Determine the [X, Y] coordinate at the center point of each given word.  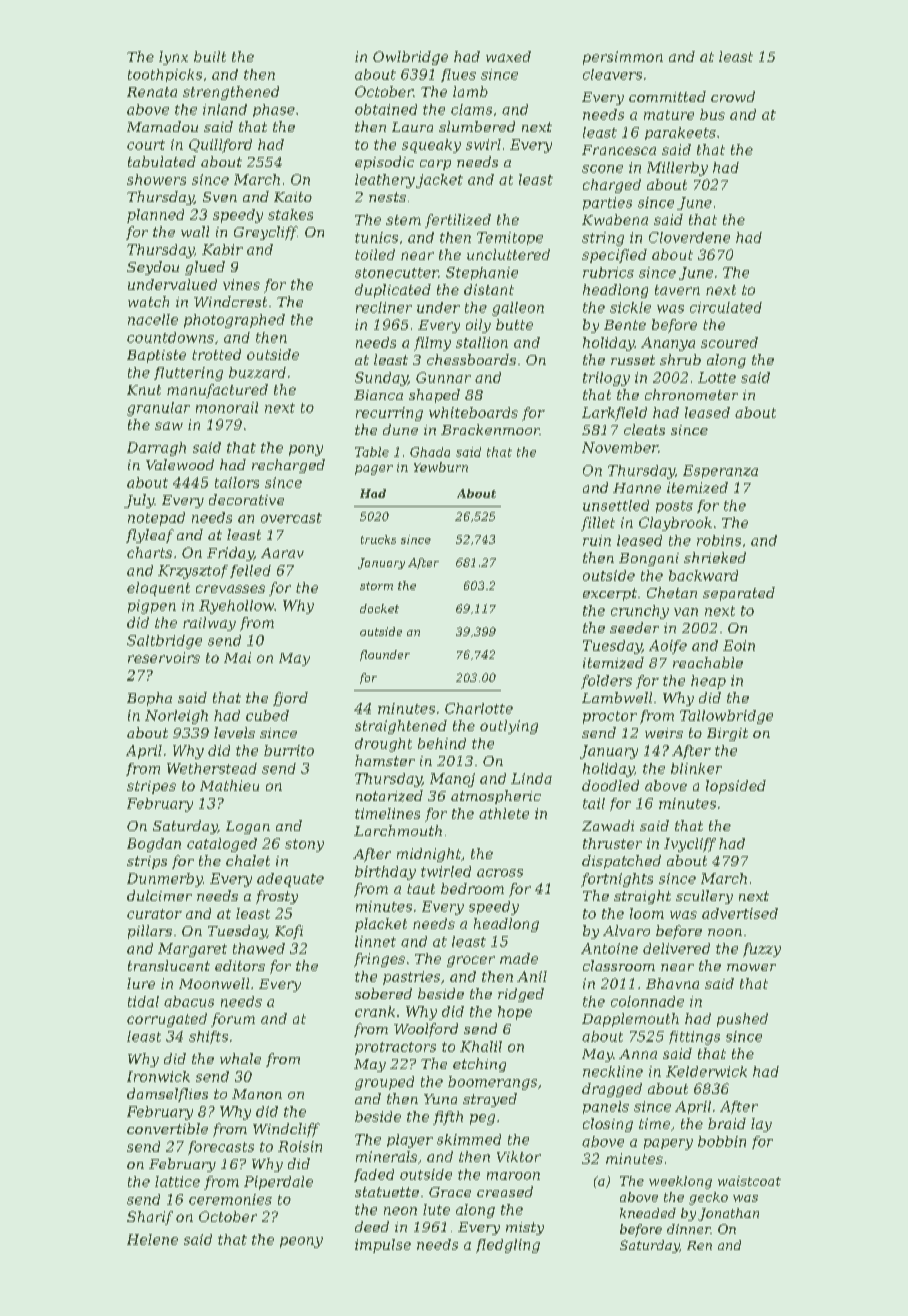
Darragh [156, 449]
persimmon [623, 58]
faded [374, 1175]
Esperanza [720, 471]
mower [751, 967]
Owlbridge [410, 58]
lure [141, 983]
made [519, 958]
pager [374, 470]
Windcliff [286, 1130]
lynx [173, 58]
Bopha [149, 699]
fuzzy [762, 950]
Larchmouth [398, 830]
